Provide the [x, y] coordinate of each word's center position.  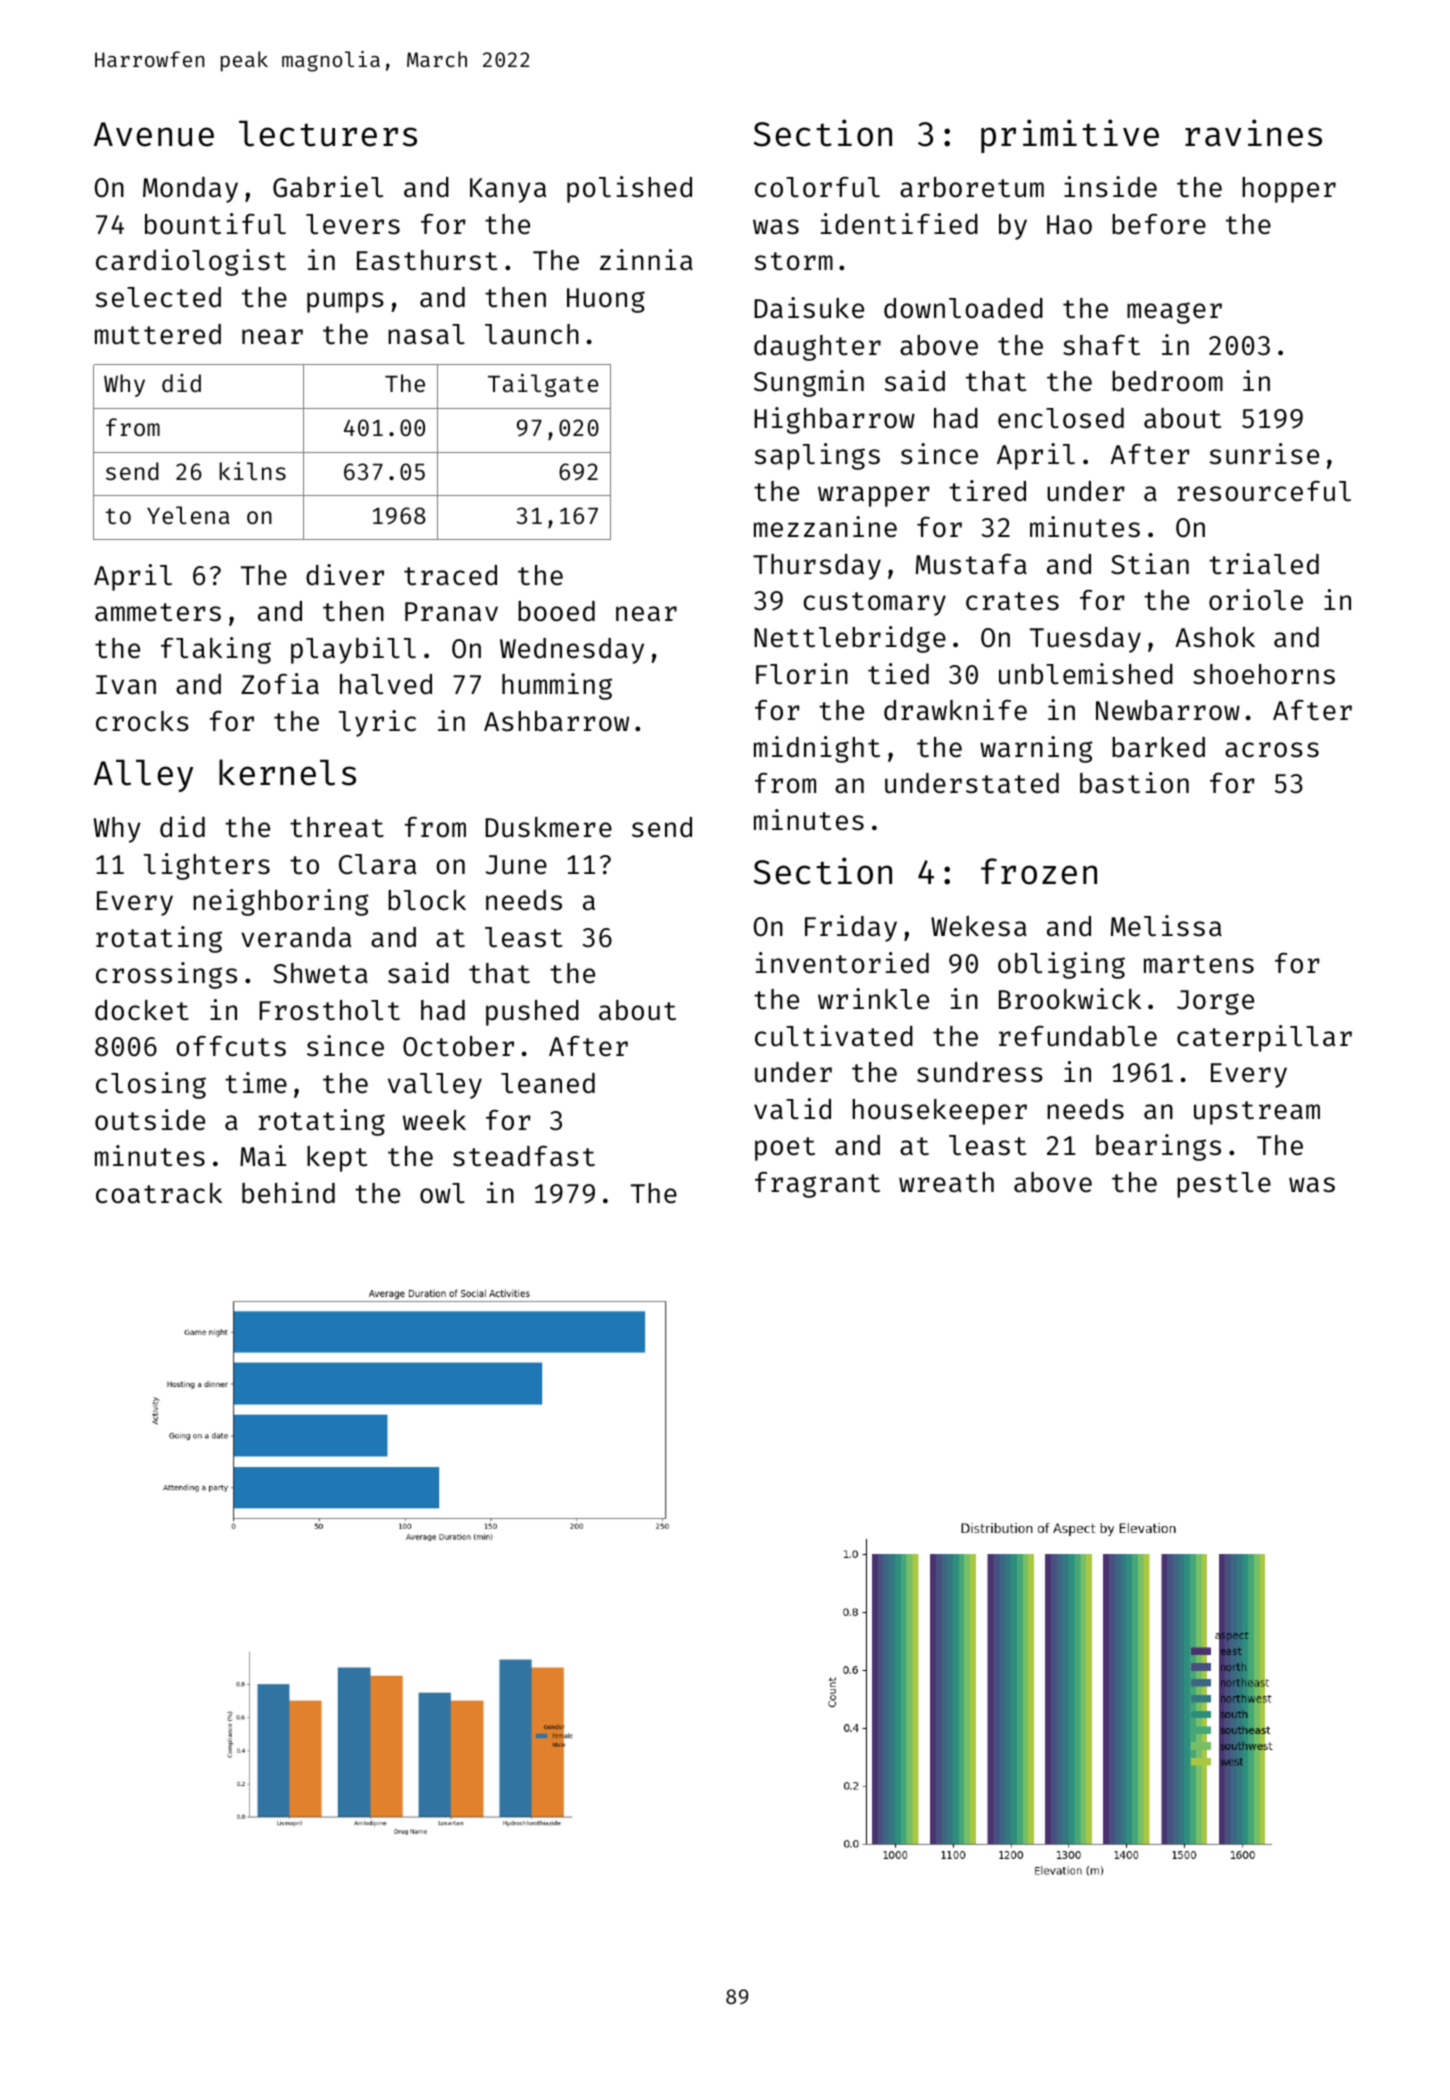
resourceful [1264, 491]
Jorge [1215, 1002]
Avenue [154, 134]
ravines [1253, 133]
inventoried [842, 963]
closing [151, 1085]
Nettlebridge [850, 639]
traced [450, 575]
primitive [1070, 136]
